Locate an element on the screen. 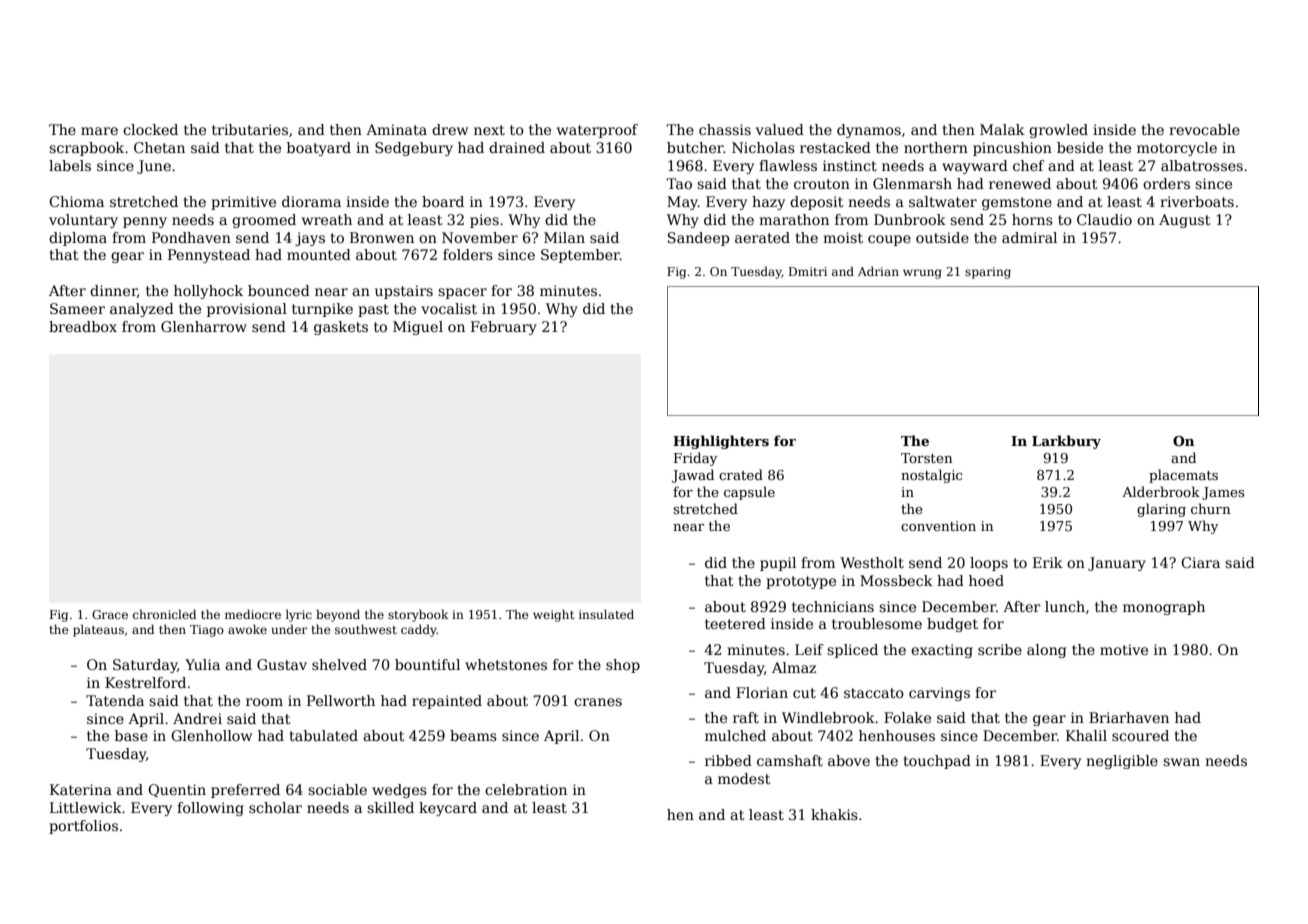 The height and width of the screenshot is (924, 1308). Florian is located at coordinates (762, 692).
